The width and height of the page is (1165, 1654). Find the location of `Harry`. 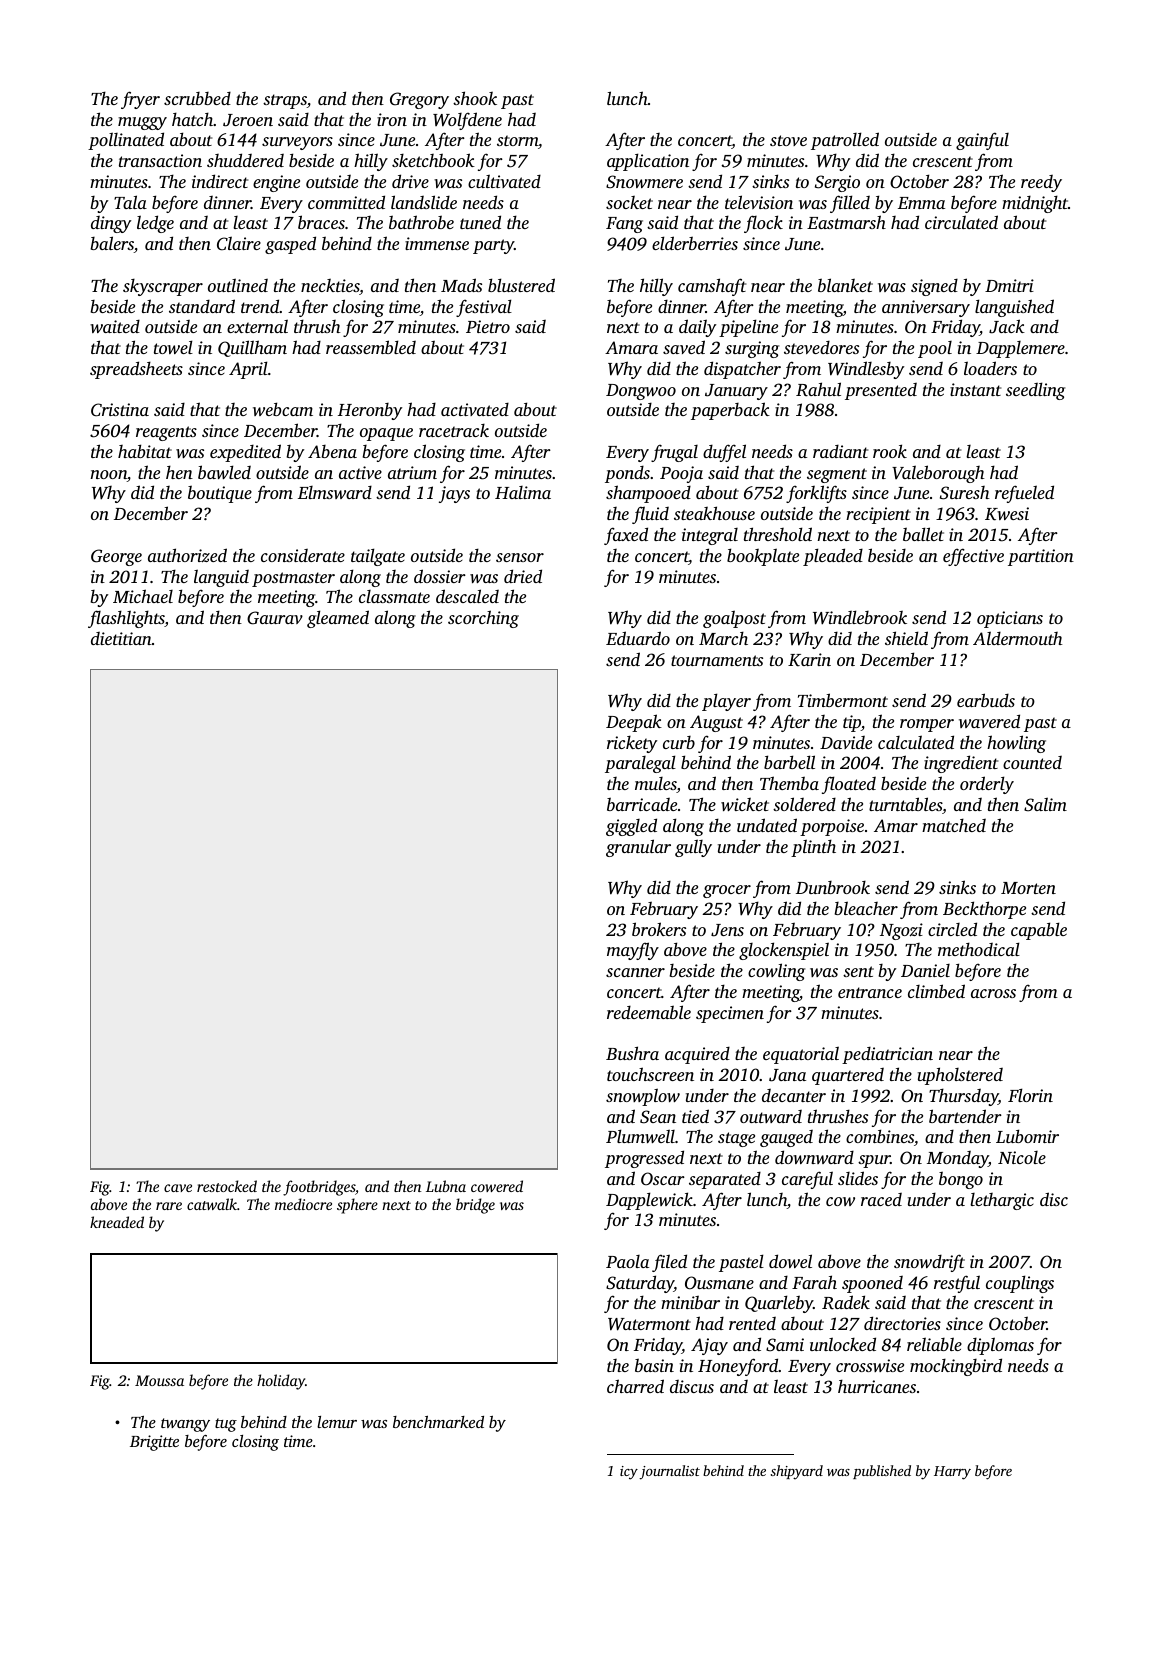

Harry is located at coordinates (952, 1473).
